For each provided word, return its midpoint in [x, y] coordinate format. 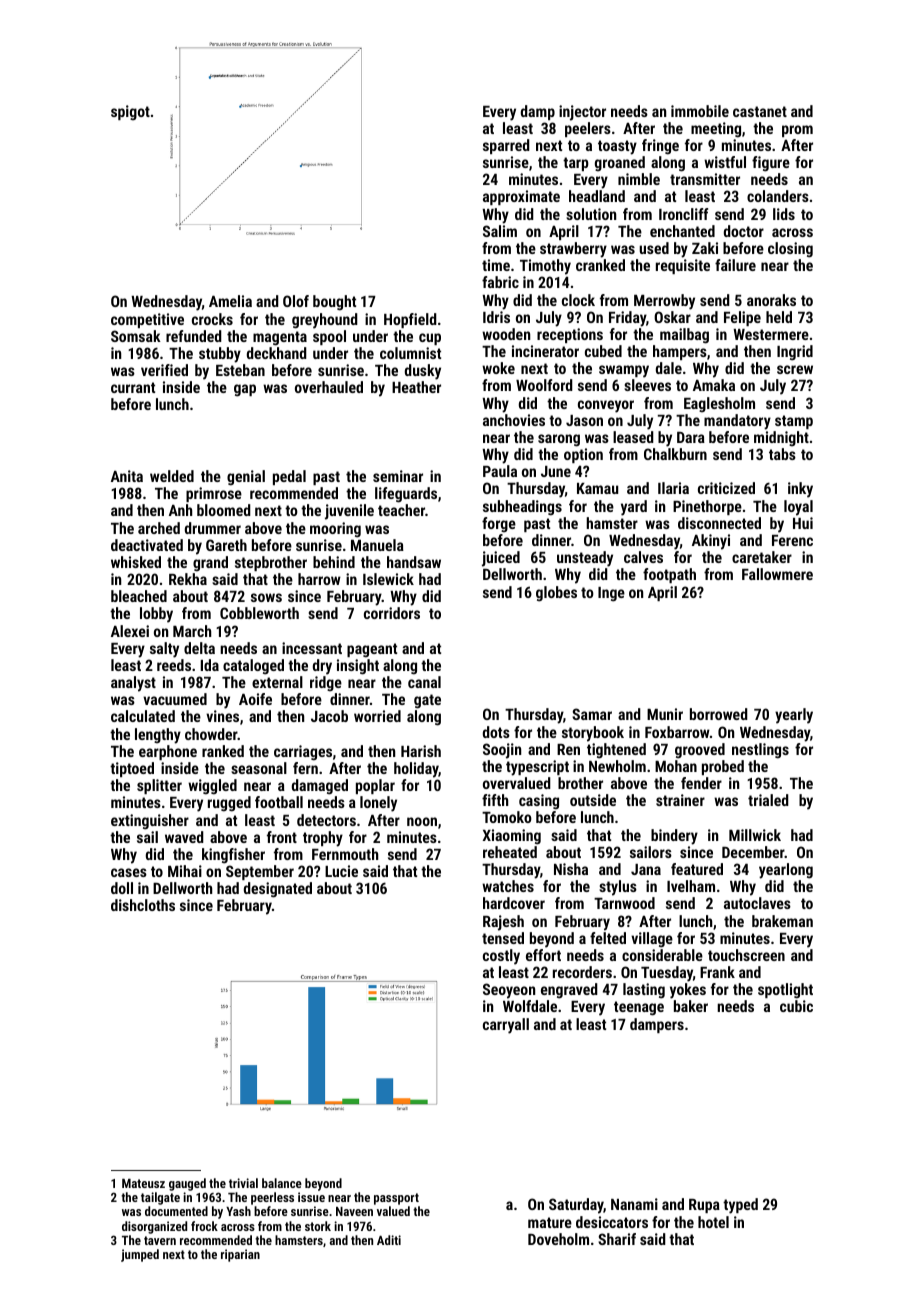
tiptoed [132, 769]
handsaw [414, 562]
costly [501, 957]
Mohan [676, 766]
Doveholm [558, 1239]
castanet [760, 111]
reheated [510, 852]
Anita [127, 476]
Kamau [597, 488]
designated [278, 890]
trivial [243, 1183]
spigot [130, 112]
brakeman [782, 921]
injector [582, 113]
